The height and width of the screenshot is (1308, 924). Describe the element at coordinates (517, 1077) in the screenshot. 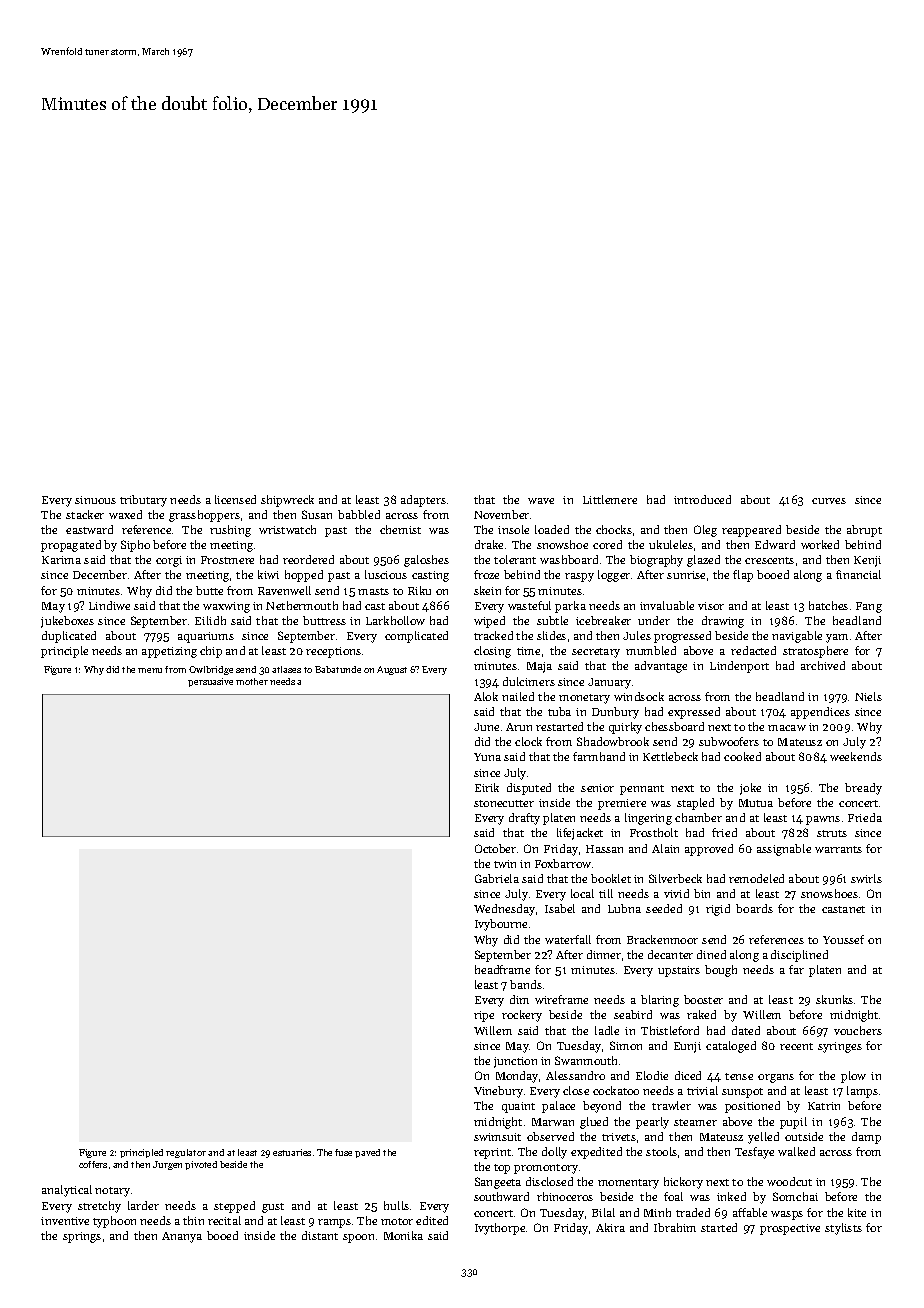

I see `Monday` at that location.
